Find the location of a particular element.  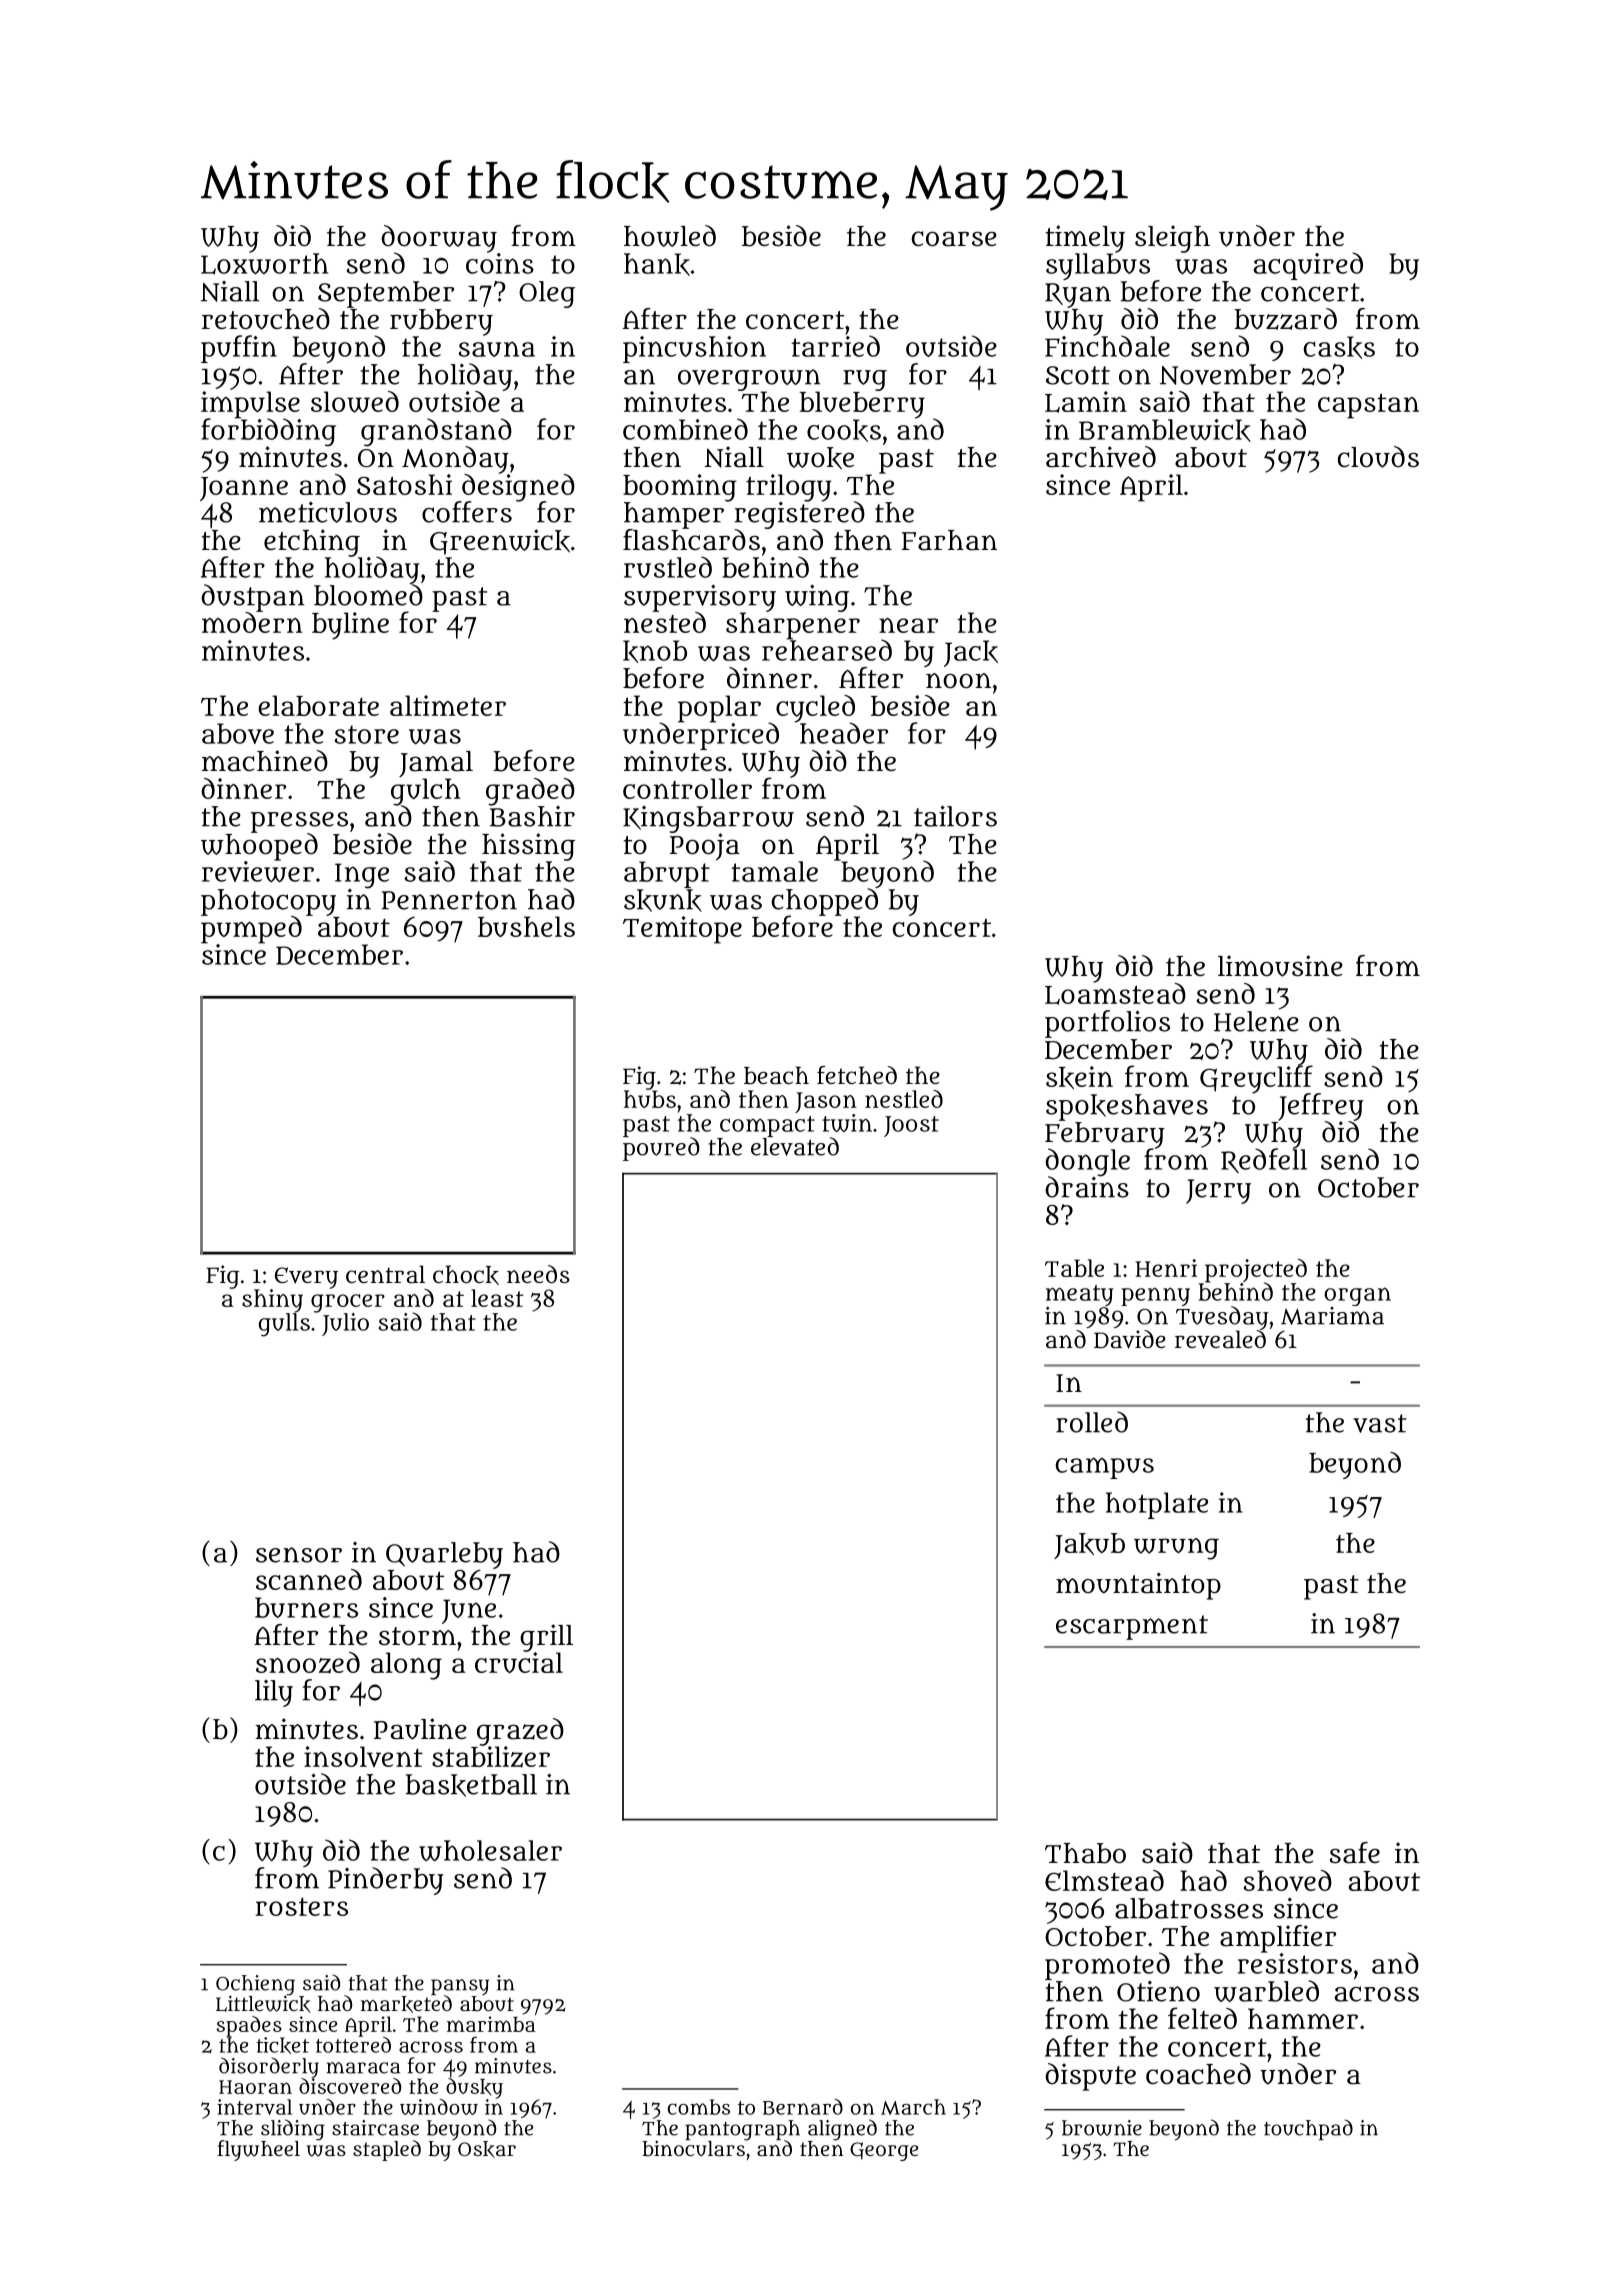

rosters is located at coordinates (301, 1907).
